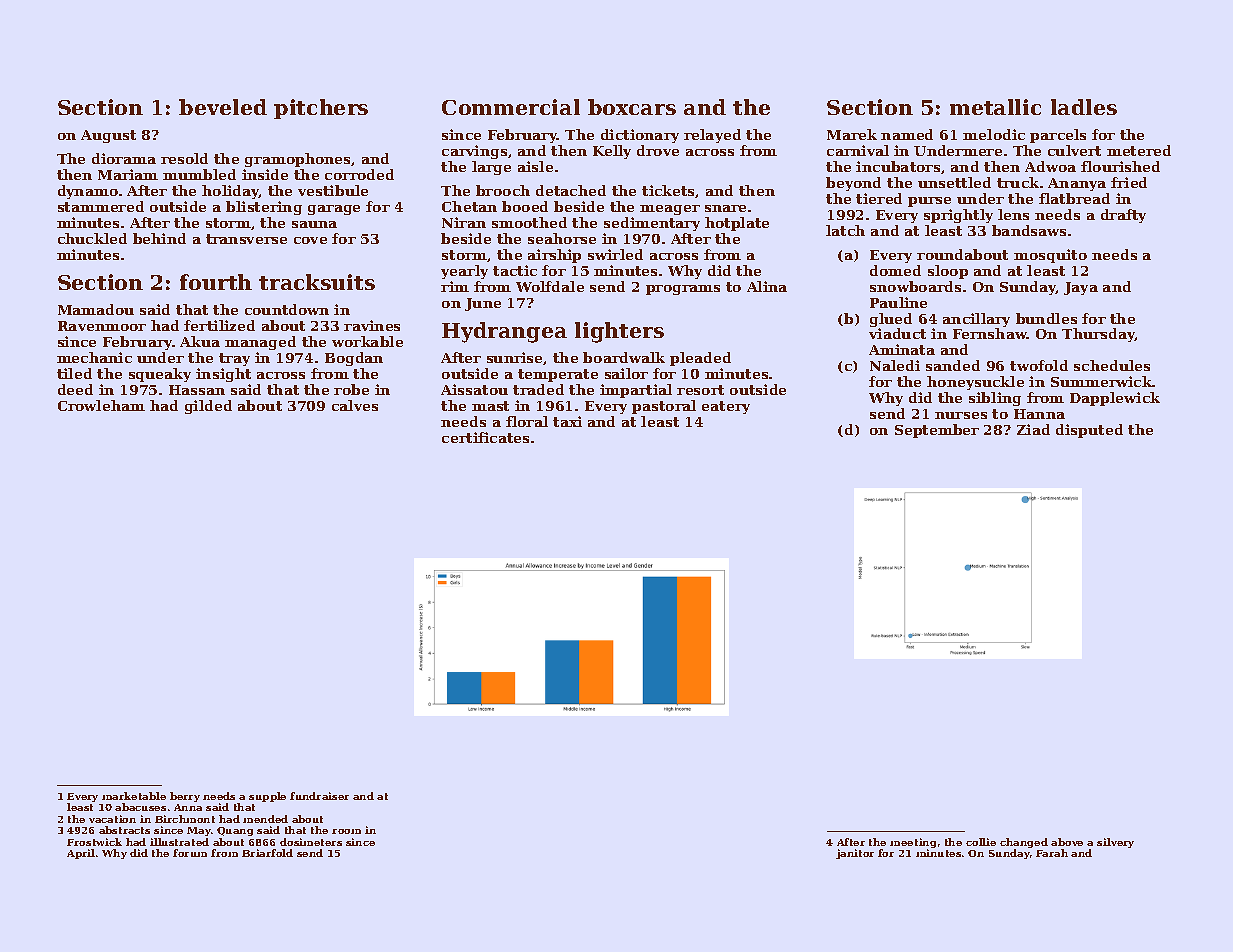  What do you see at coordinates (267, 853) in the screenshot?
I see `Briarfold` at bounding box center [267, 853].
